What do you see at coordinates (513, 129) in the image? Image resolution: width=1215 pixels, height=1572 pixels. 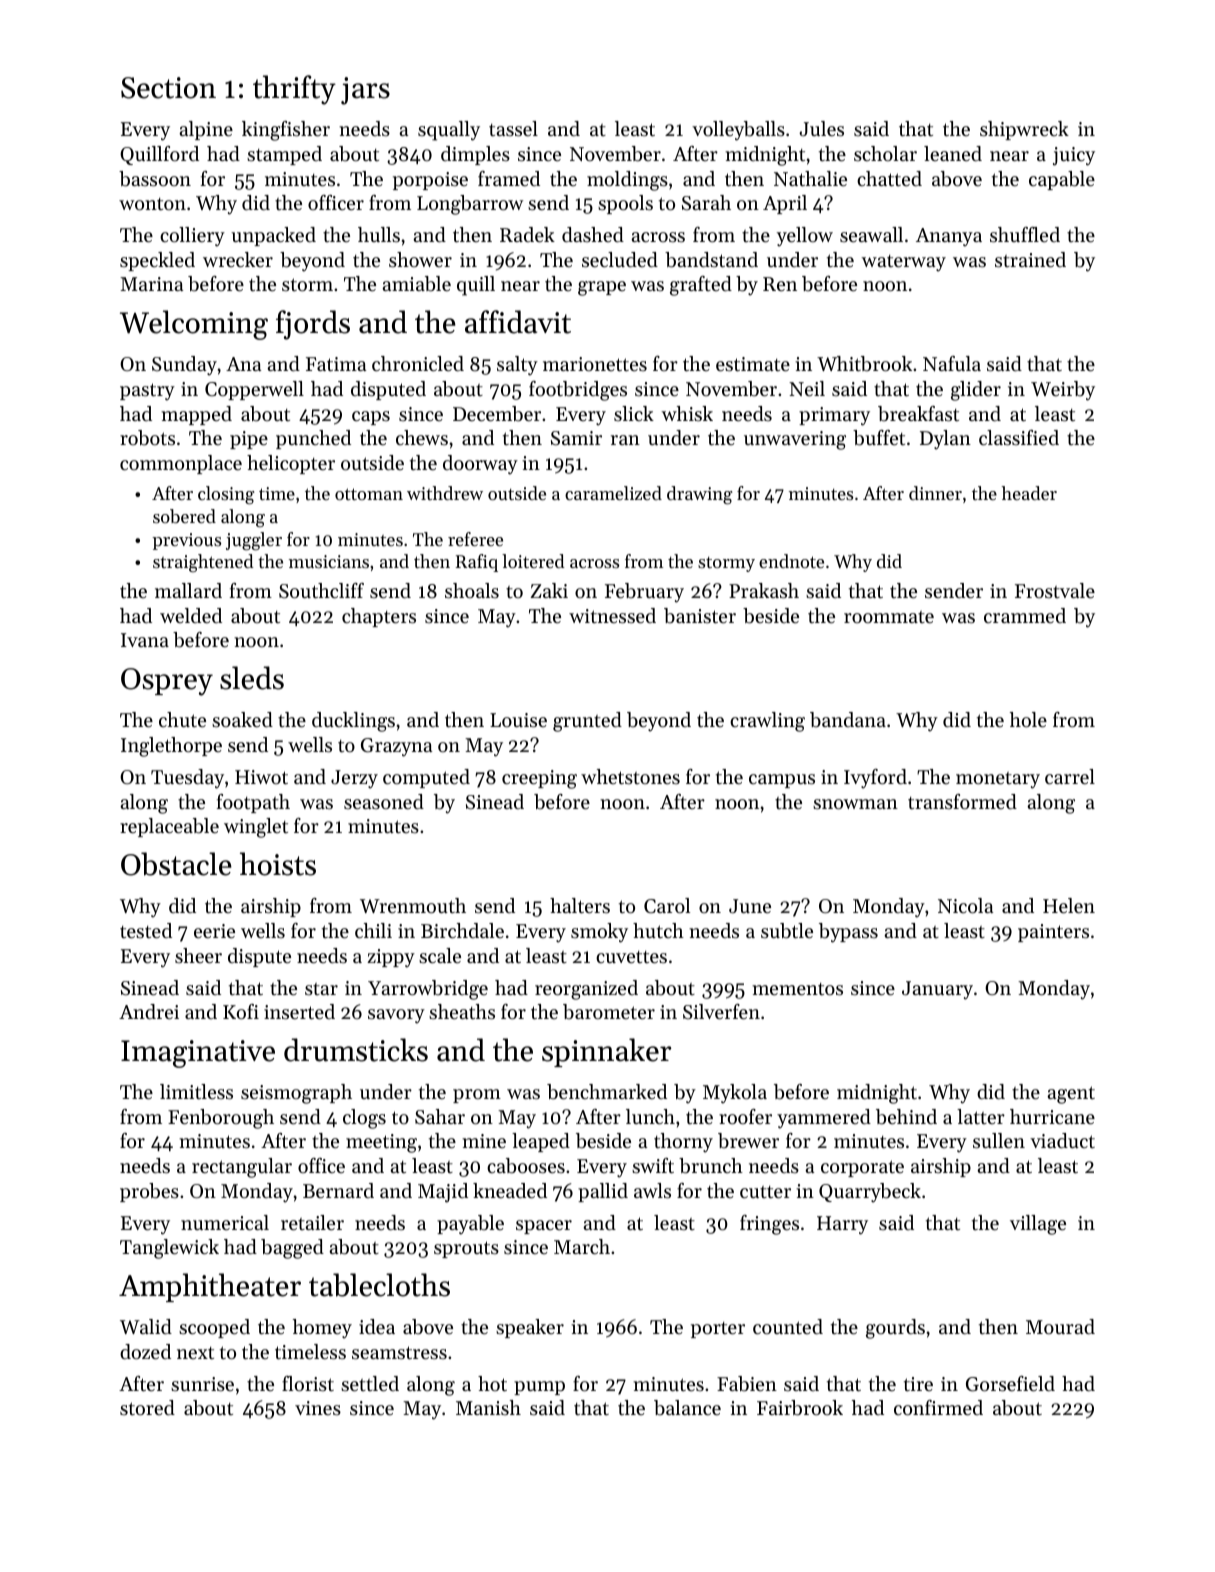 I see `tassel` at bounding box center [513, 129].
